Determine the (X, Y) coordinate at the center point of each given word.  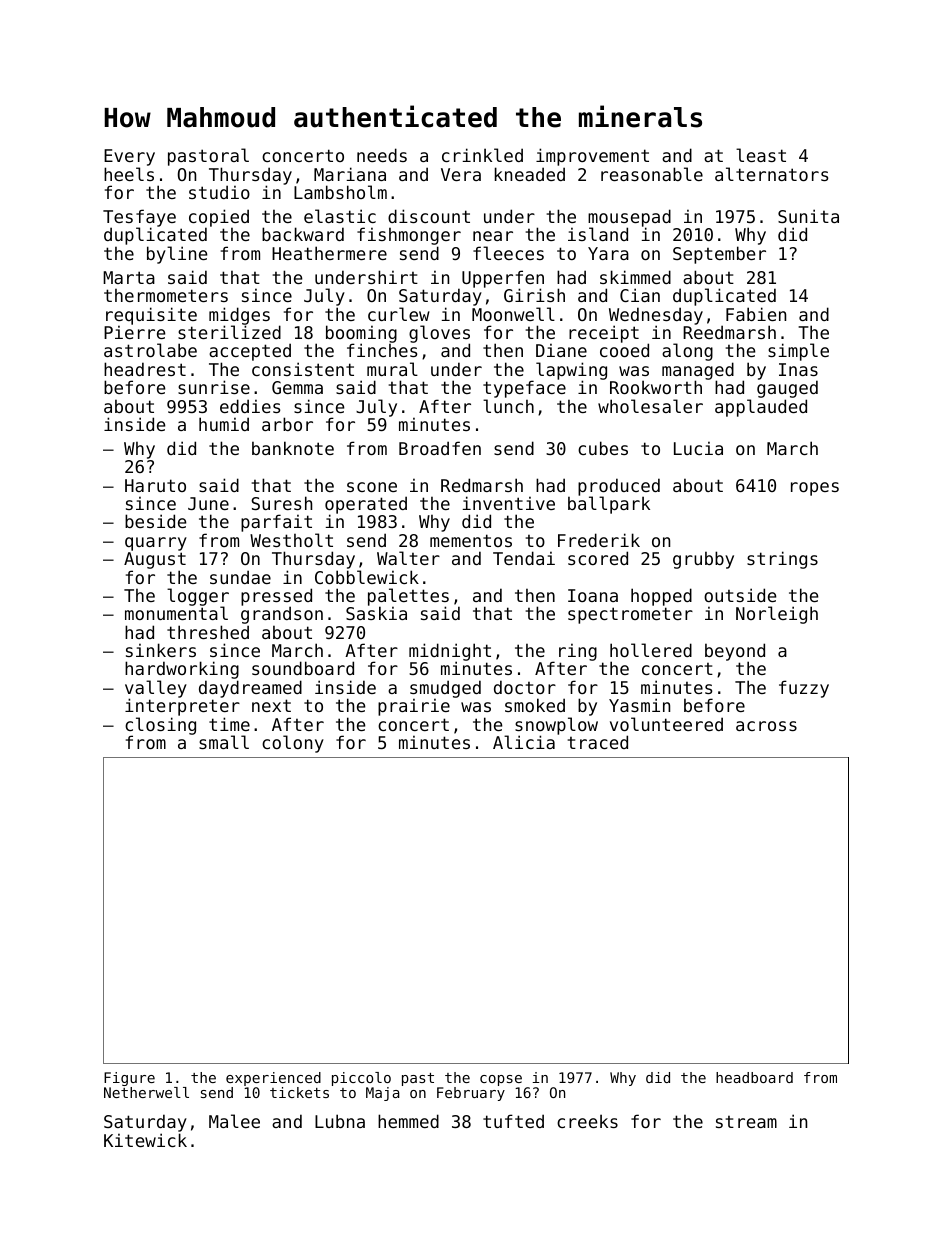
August (155, 560)
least (761, 155)
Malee (234, 1121)
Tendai (524, 558)
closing (160, 726)
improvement (592, 157)
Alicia (524, 742)
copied (219, 218)
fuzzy (804, 689)
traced (598, 742)
